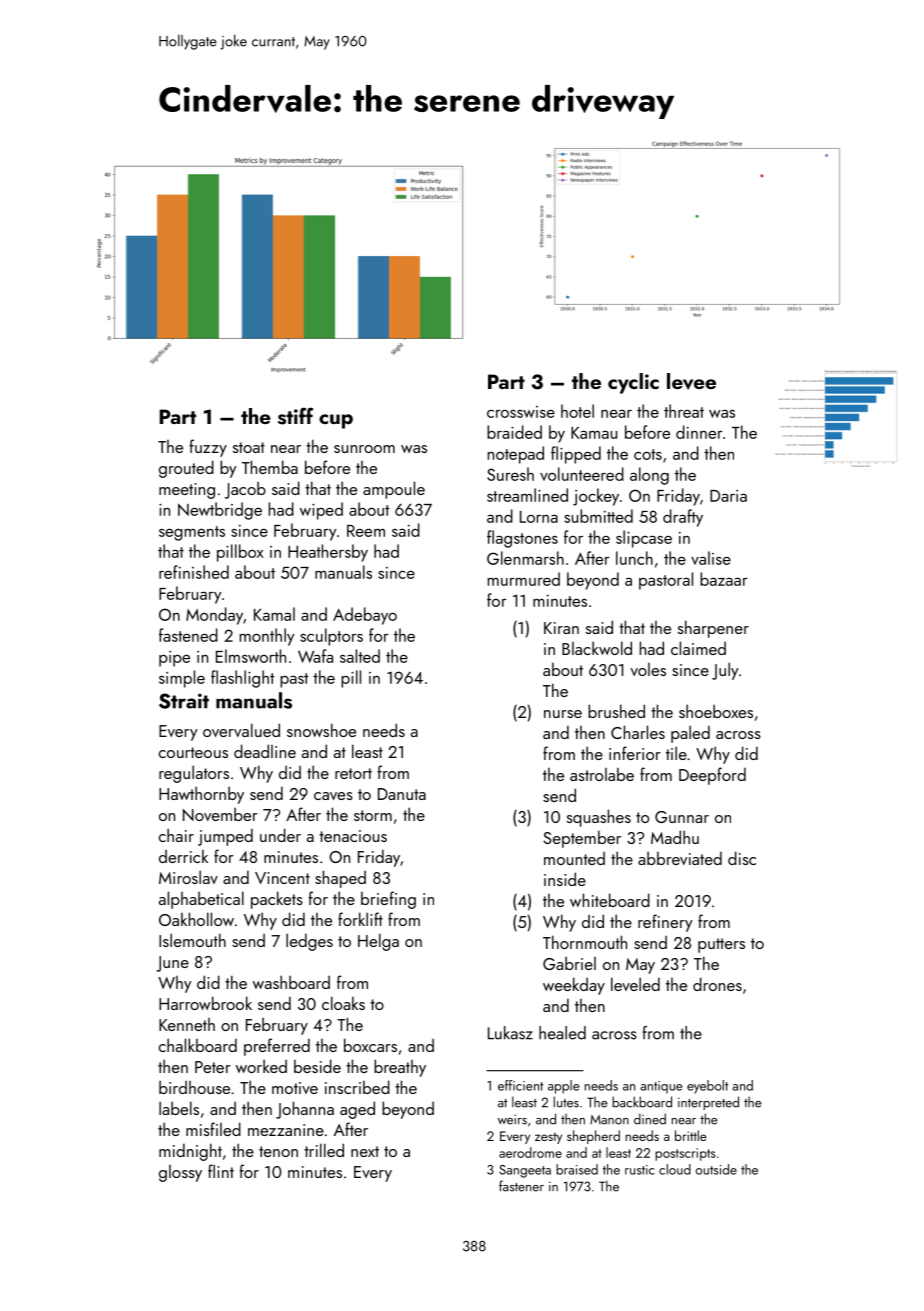 The height and width of the image is (1311, 924). I want to click on murmured, so click(524, 579).
